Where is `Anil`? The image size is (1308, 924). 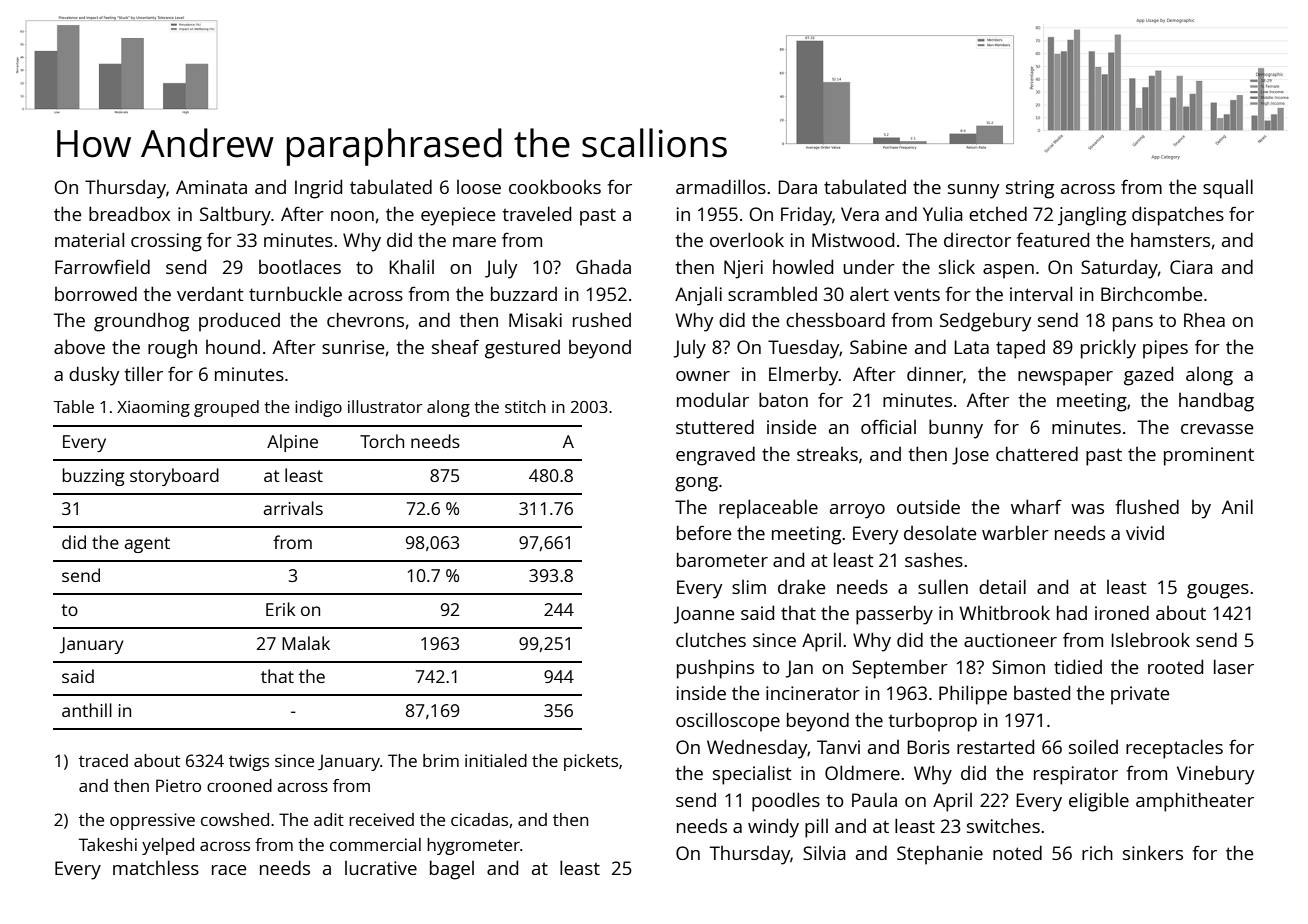
Anil is located at coordinates (1237, 506).
